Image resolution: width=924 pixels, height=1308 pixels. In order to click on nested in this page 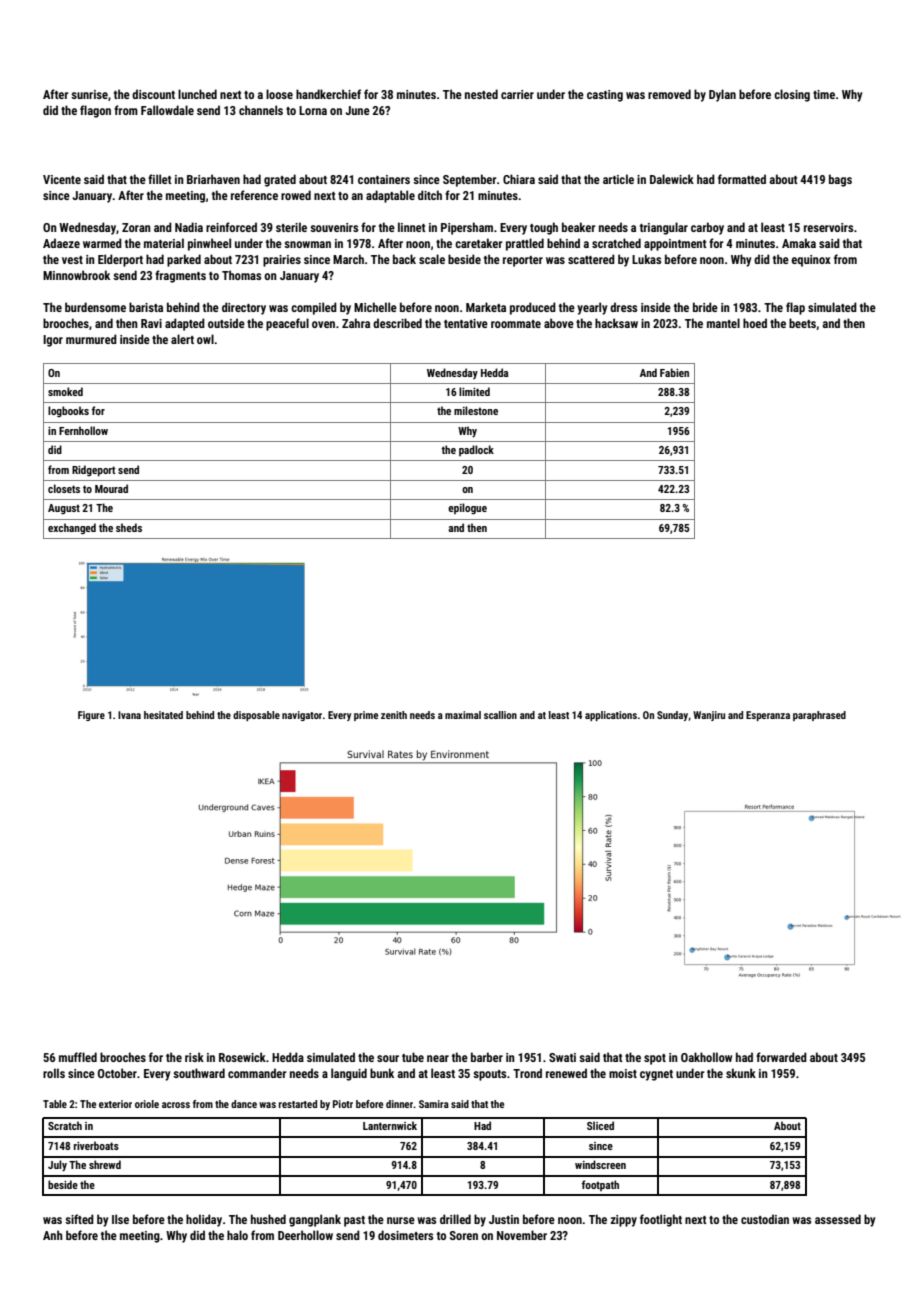, I will do `click(481, 94)`.
